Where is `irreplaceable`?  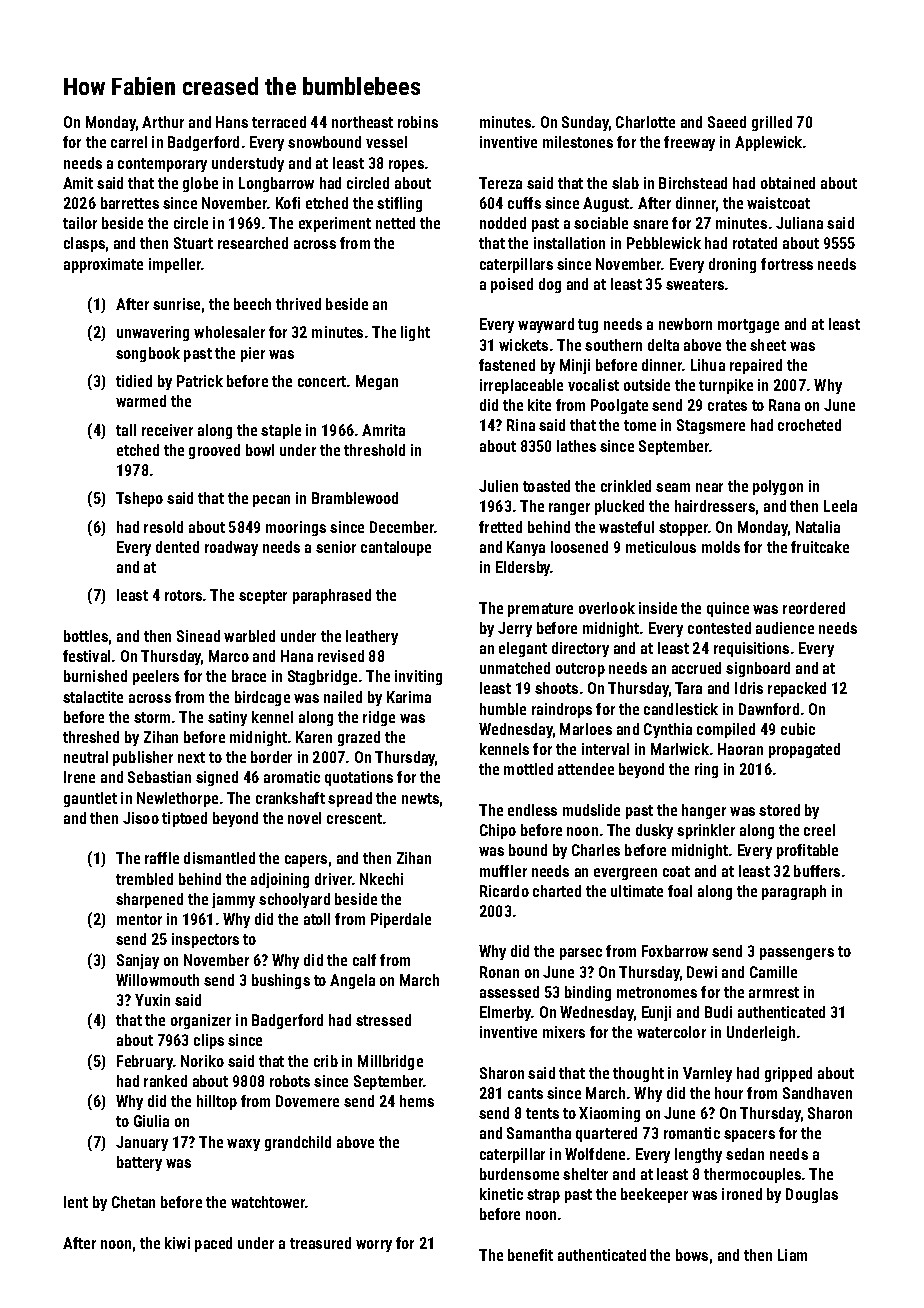
irreplaceable is located at coordinates (521, 386).
